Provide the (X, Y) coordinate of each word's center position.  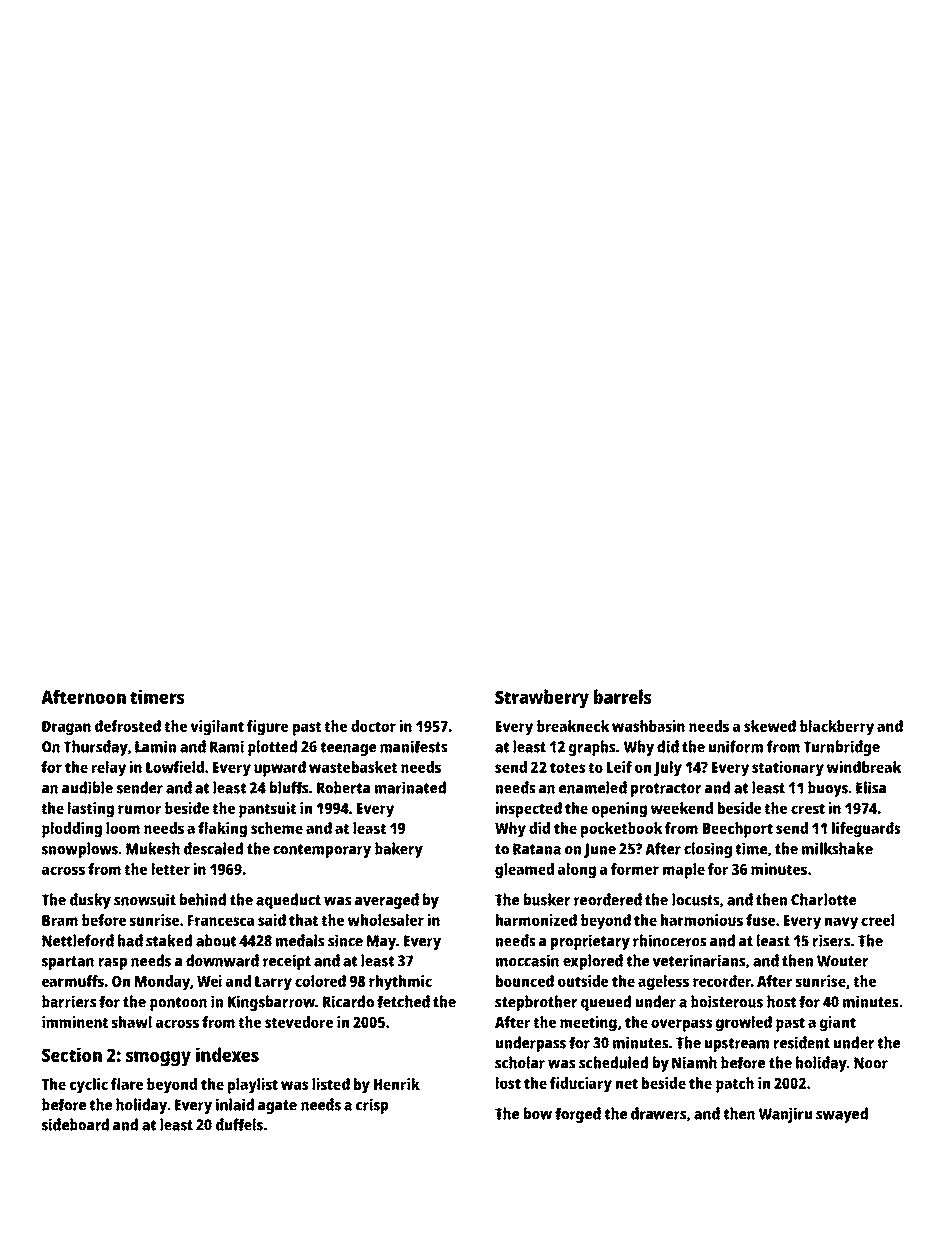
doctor (373, 726)
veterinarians (699, 960)
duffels (239, 1124)
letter (171, 869)
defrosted (128, 726)
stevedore (299, 1022)
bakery (399, 850)
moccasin (527, 960)
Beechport (738, 830)
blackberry (837, 728)
